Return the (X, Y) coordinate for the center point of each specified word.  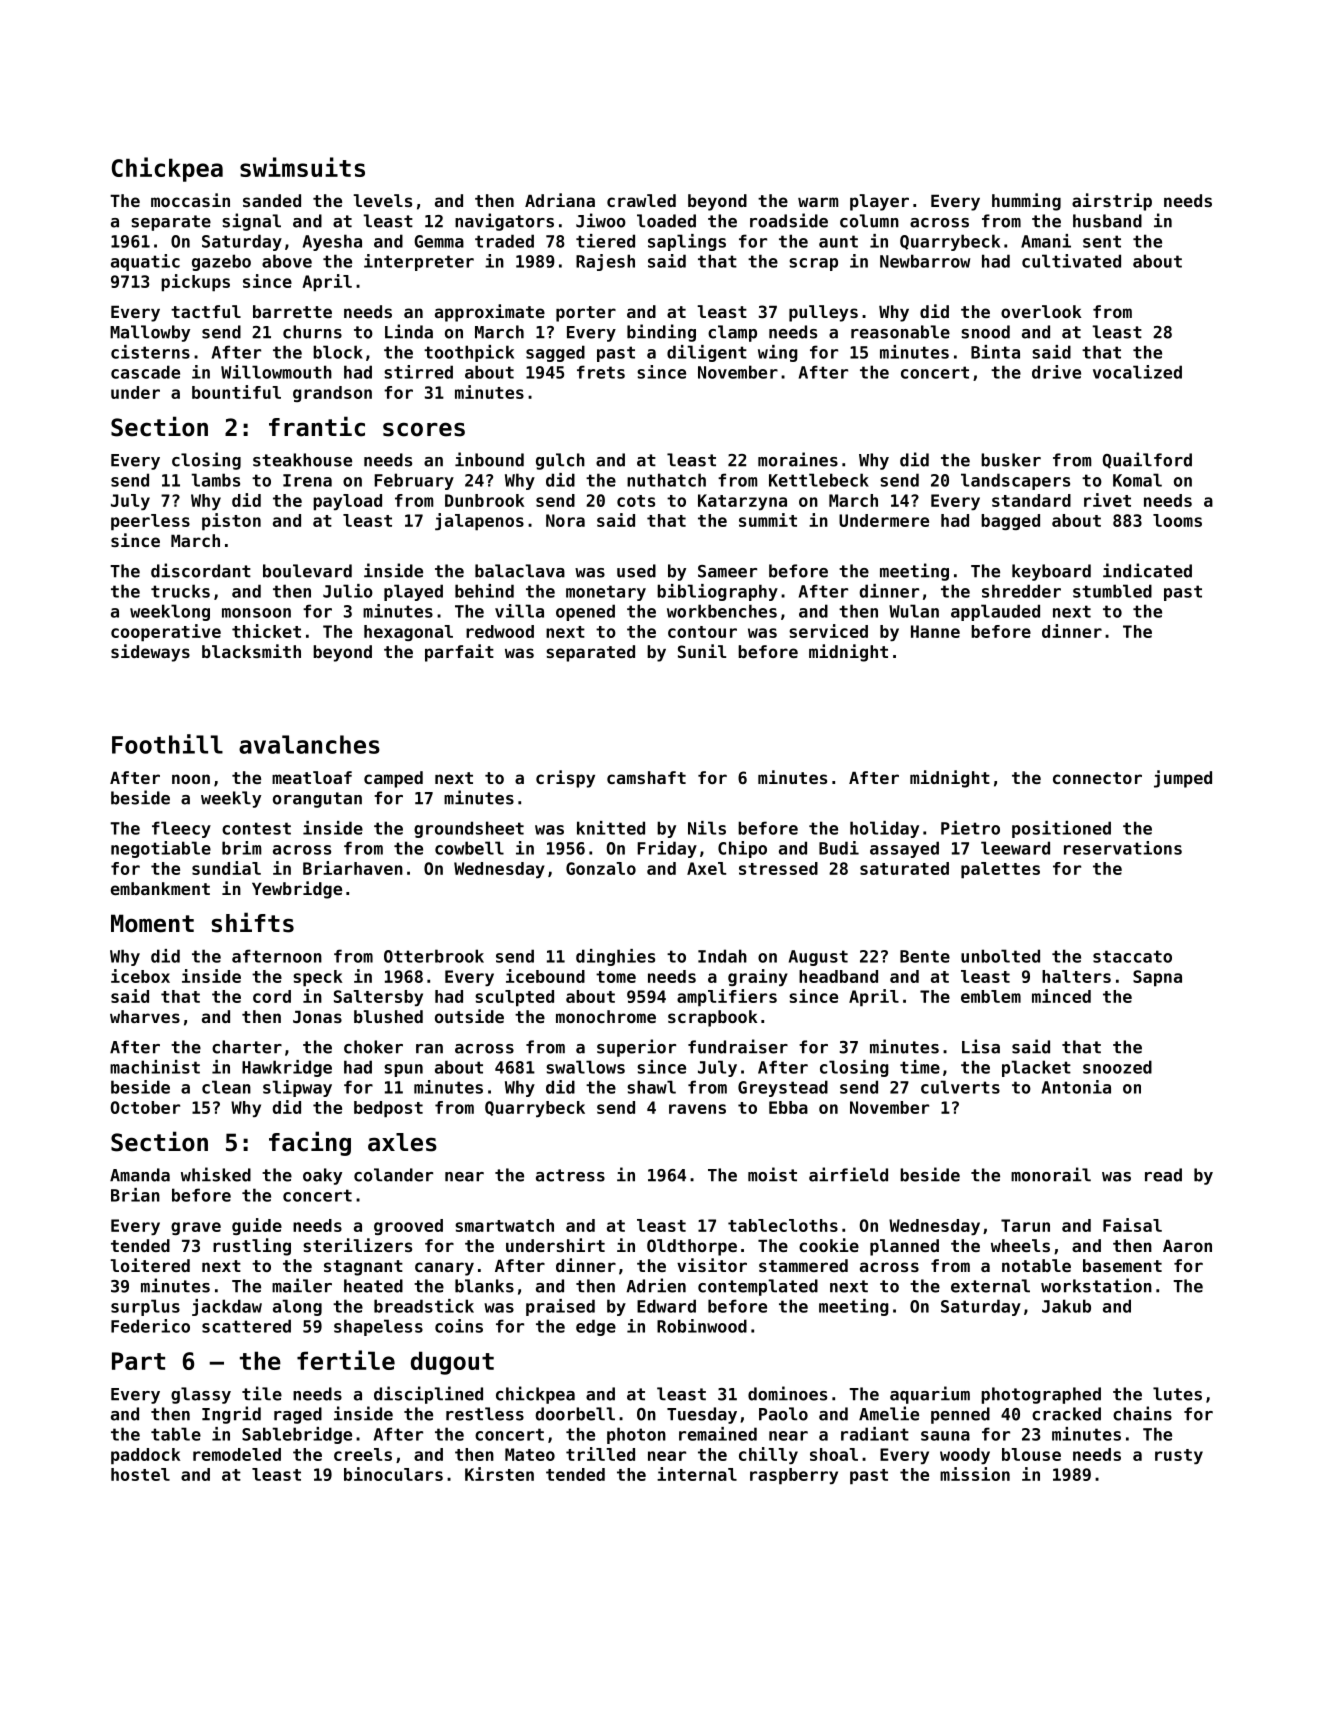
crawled (641, 200)
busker (1011, 460)
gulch (560, 461)
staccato (1132, 956)
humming (1026, 202)
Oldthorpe (692, 1247)
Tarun (1025, 1225)
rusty (1179, 1456)
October (145, 1107)
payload (347, 502)
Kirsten (499, 1474)
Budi (839, 848)
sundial (226, 868)
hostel (140, 1474)
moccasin (190, 200)
